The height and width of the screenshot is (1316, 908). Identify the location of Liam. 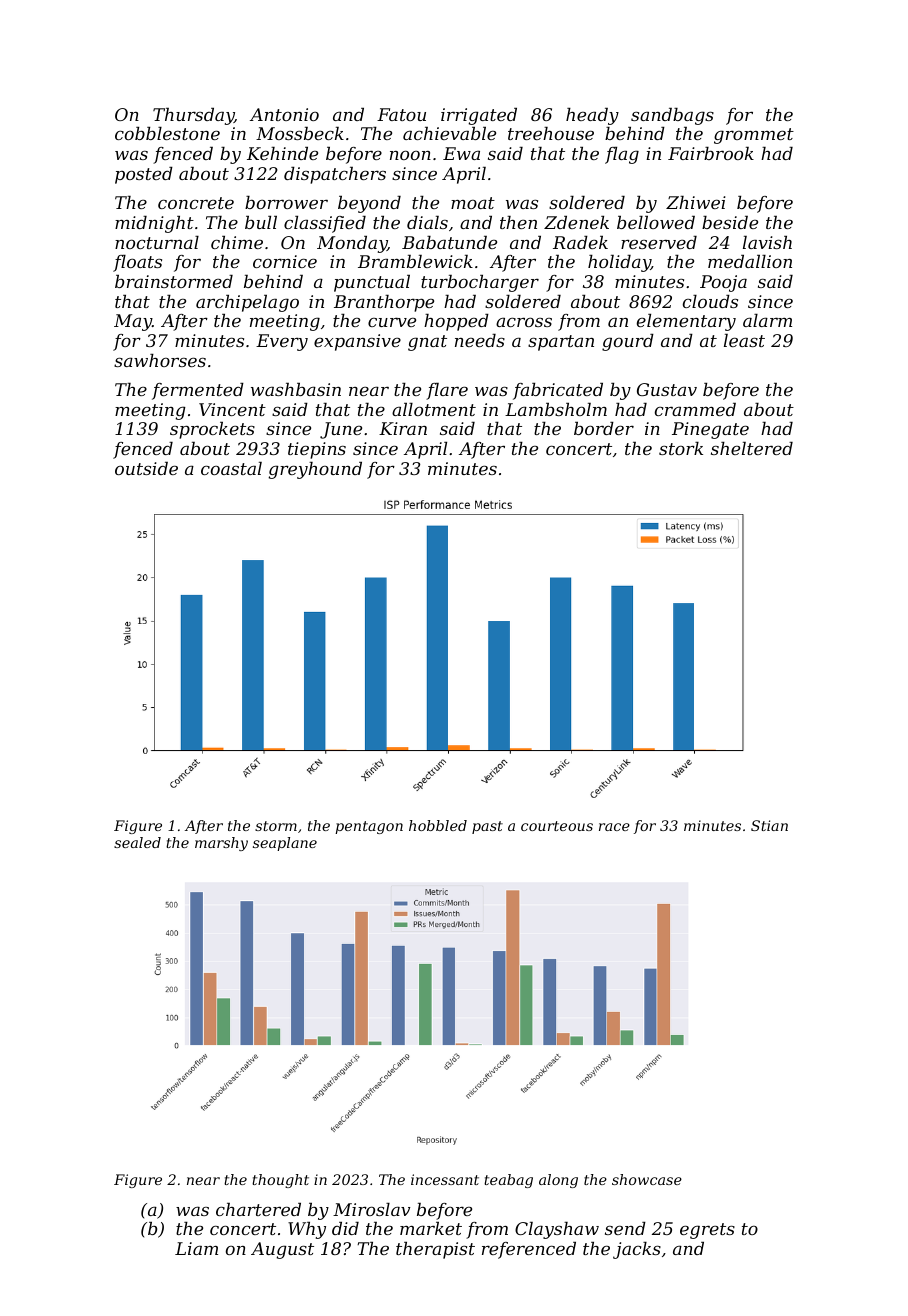
(196, 1248).
